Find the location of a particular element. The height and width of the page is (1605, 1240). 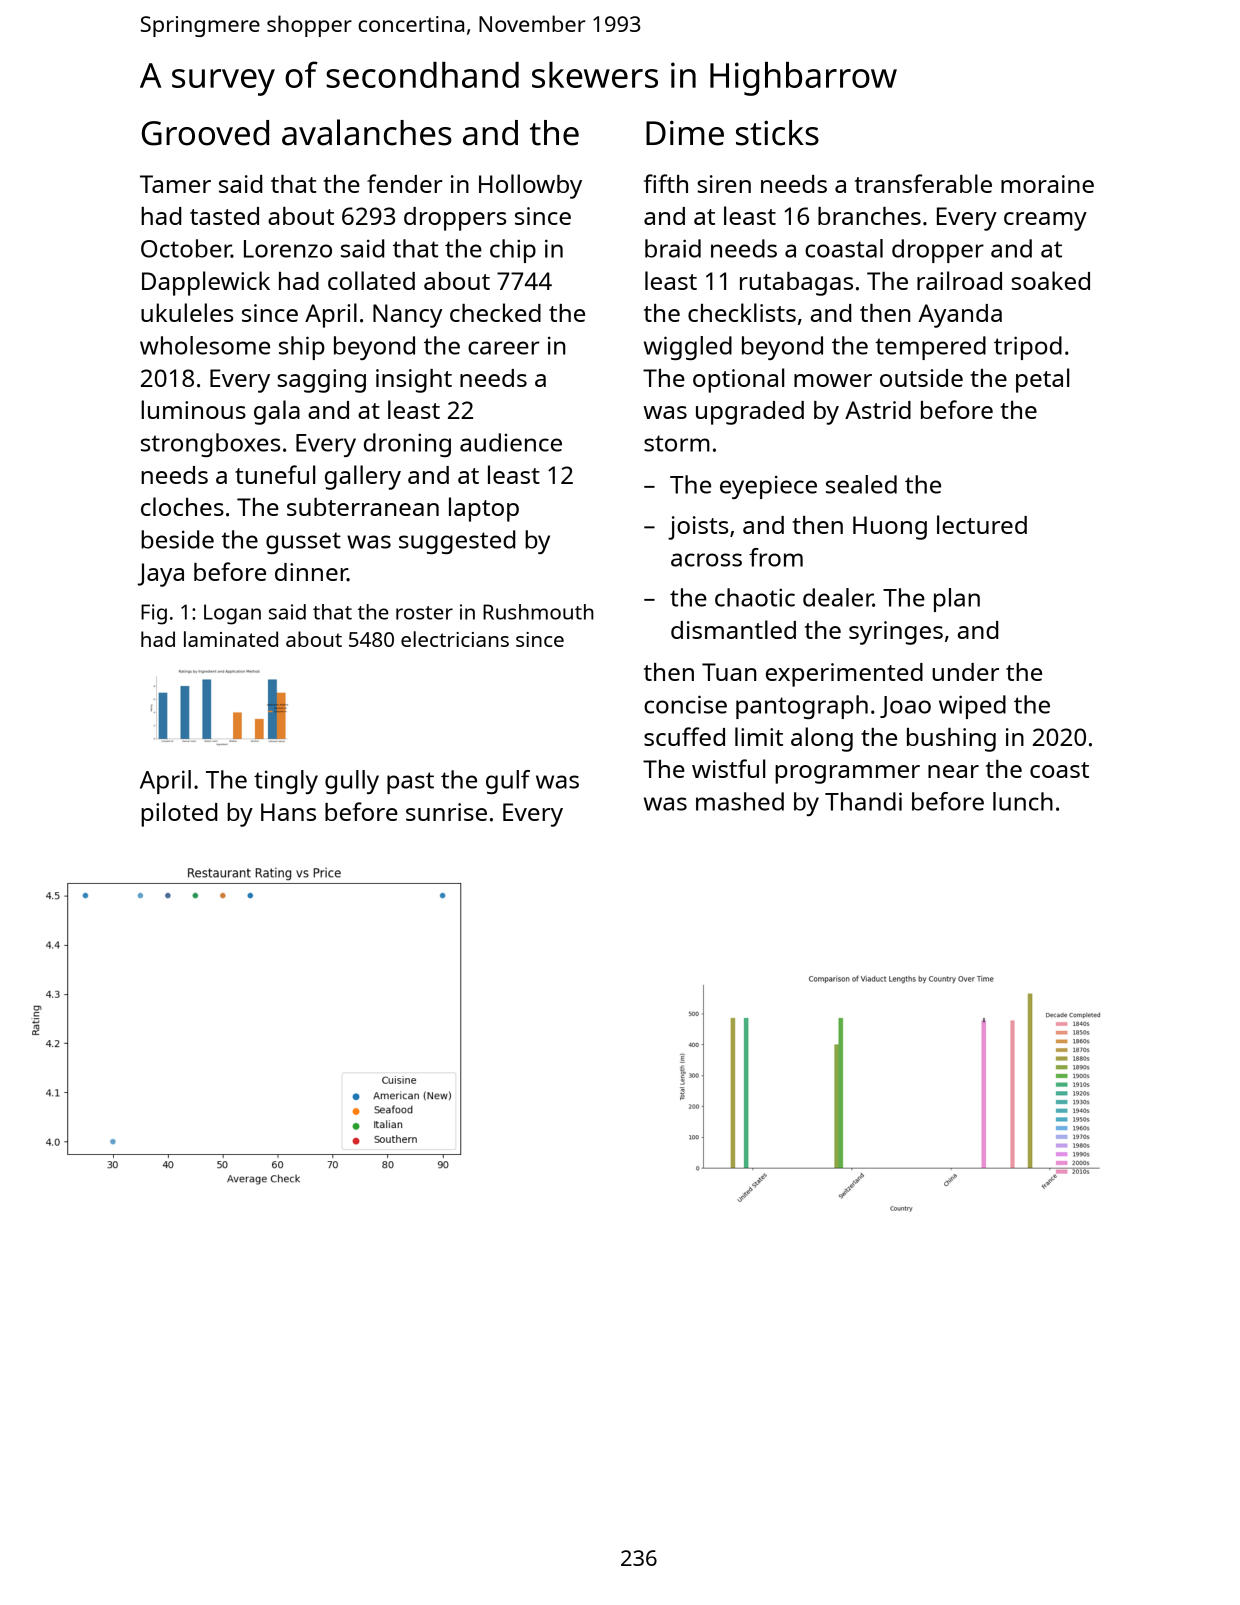

career is located at coordinates (503, 348).
